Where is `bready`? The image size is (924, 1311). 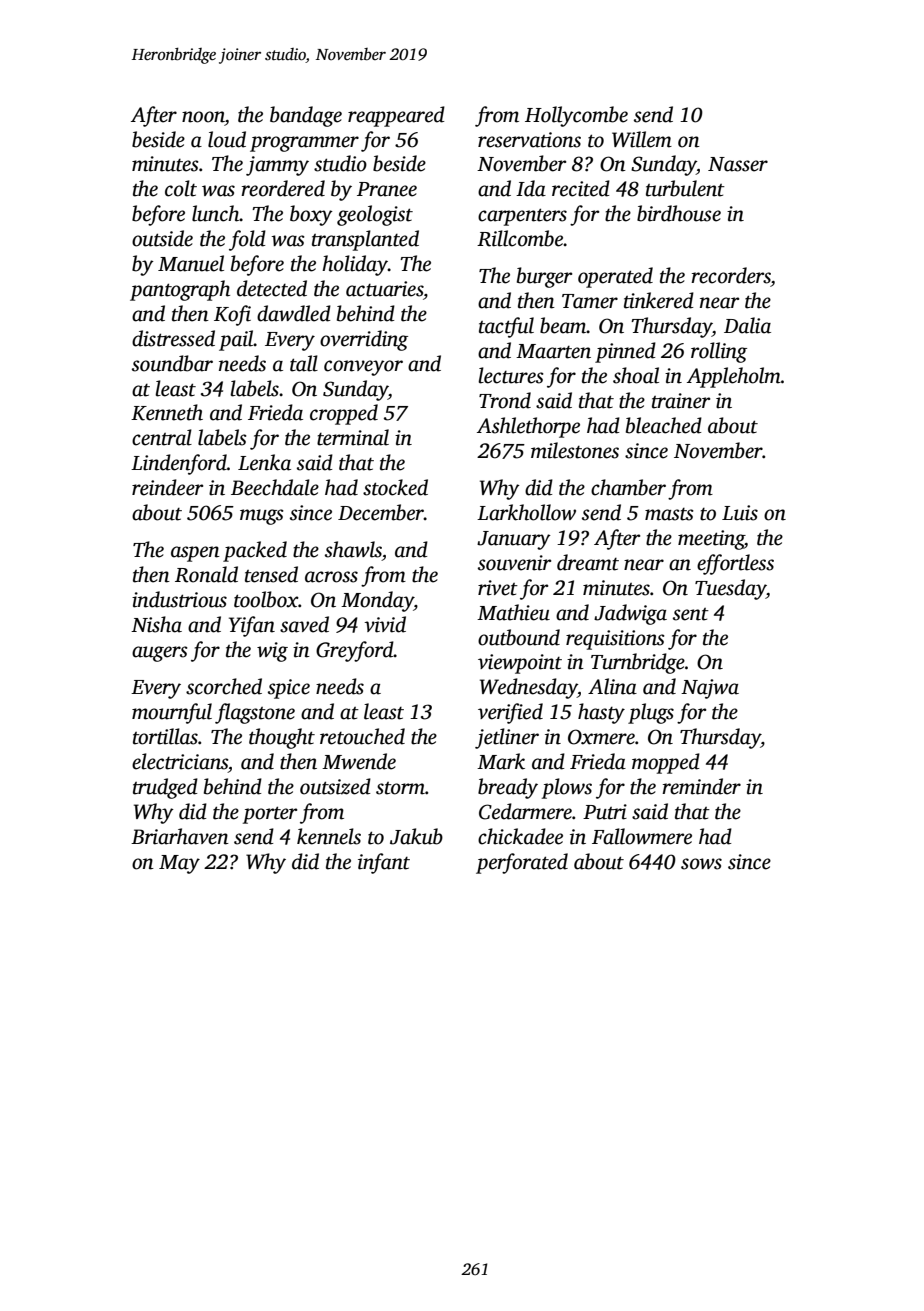
bready is located at coordinates (508, 788).
